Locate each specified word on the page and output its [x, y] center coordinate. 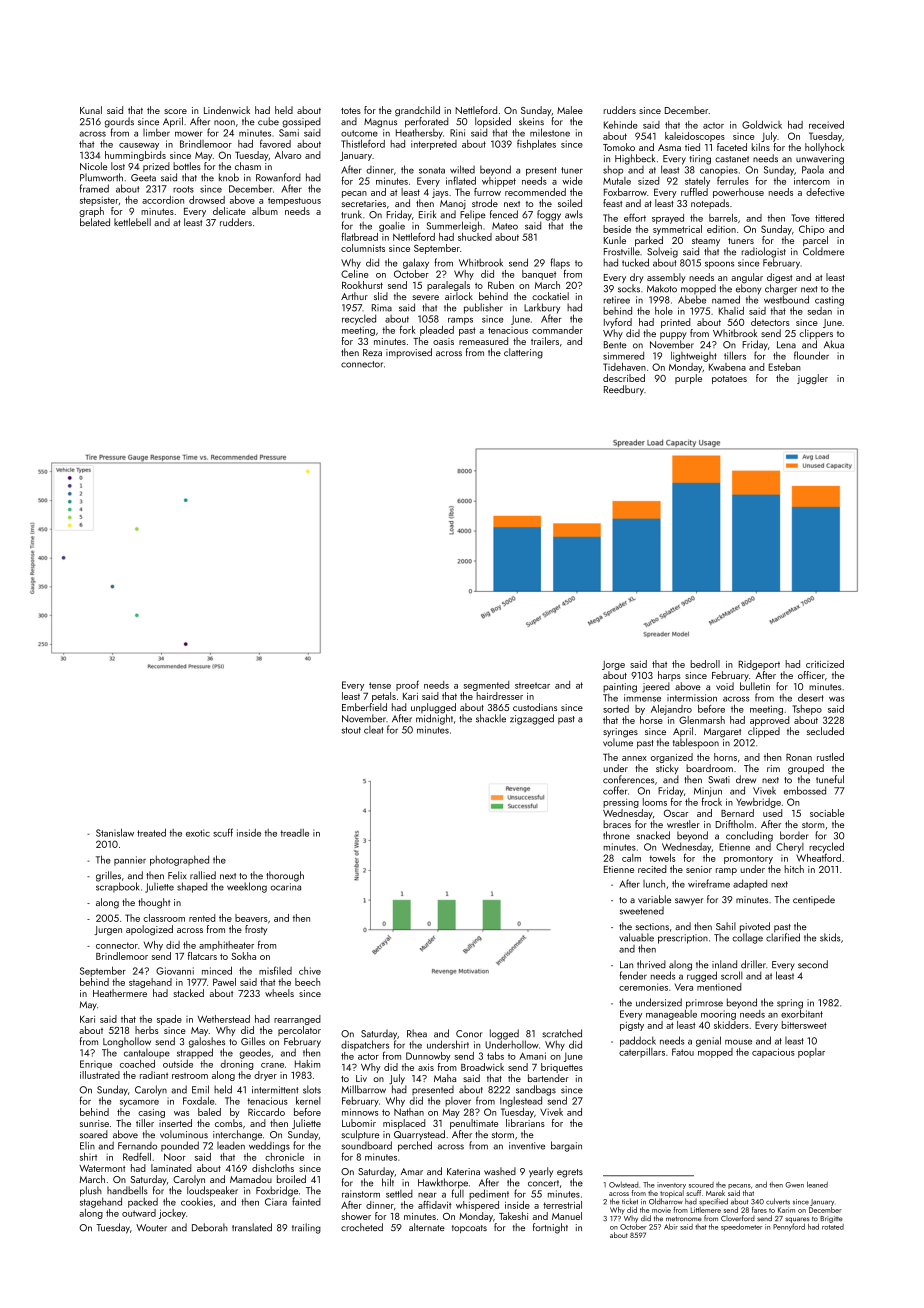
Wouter [151, 1228]
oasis [443, 341]
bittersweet [804, 1025]
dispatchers [365, 1045]
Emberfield [364, 707]
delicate [229, 211]
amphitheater [226, 946]
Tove [800, 218]
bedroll [705, 664]
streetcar [532, 685]
